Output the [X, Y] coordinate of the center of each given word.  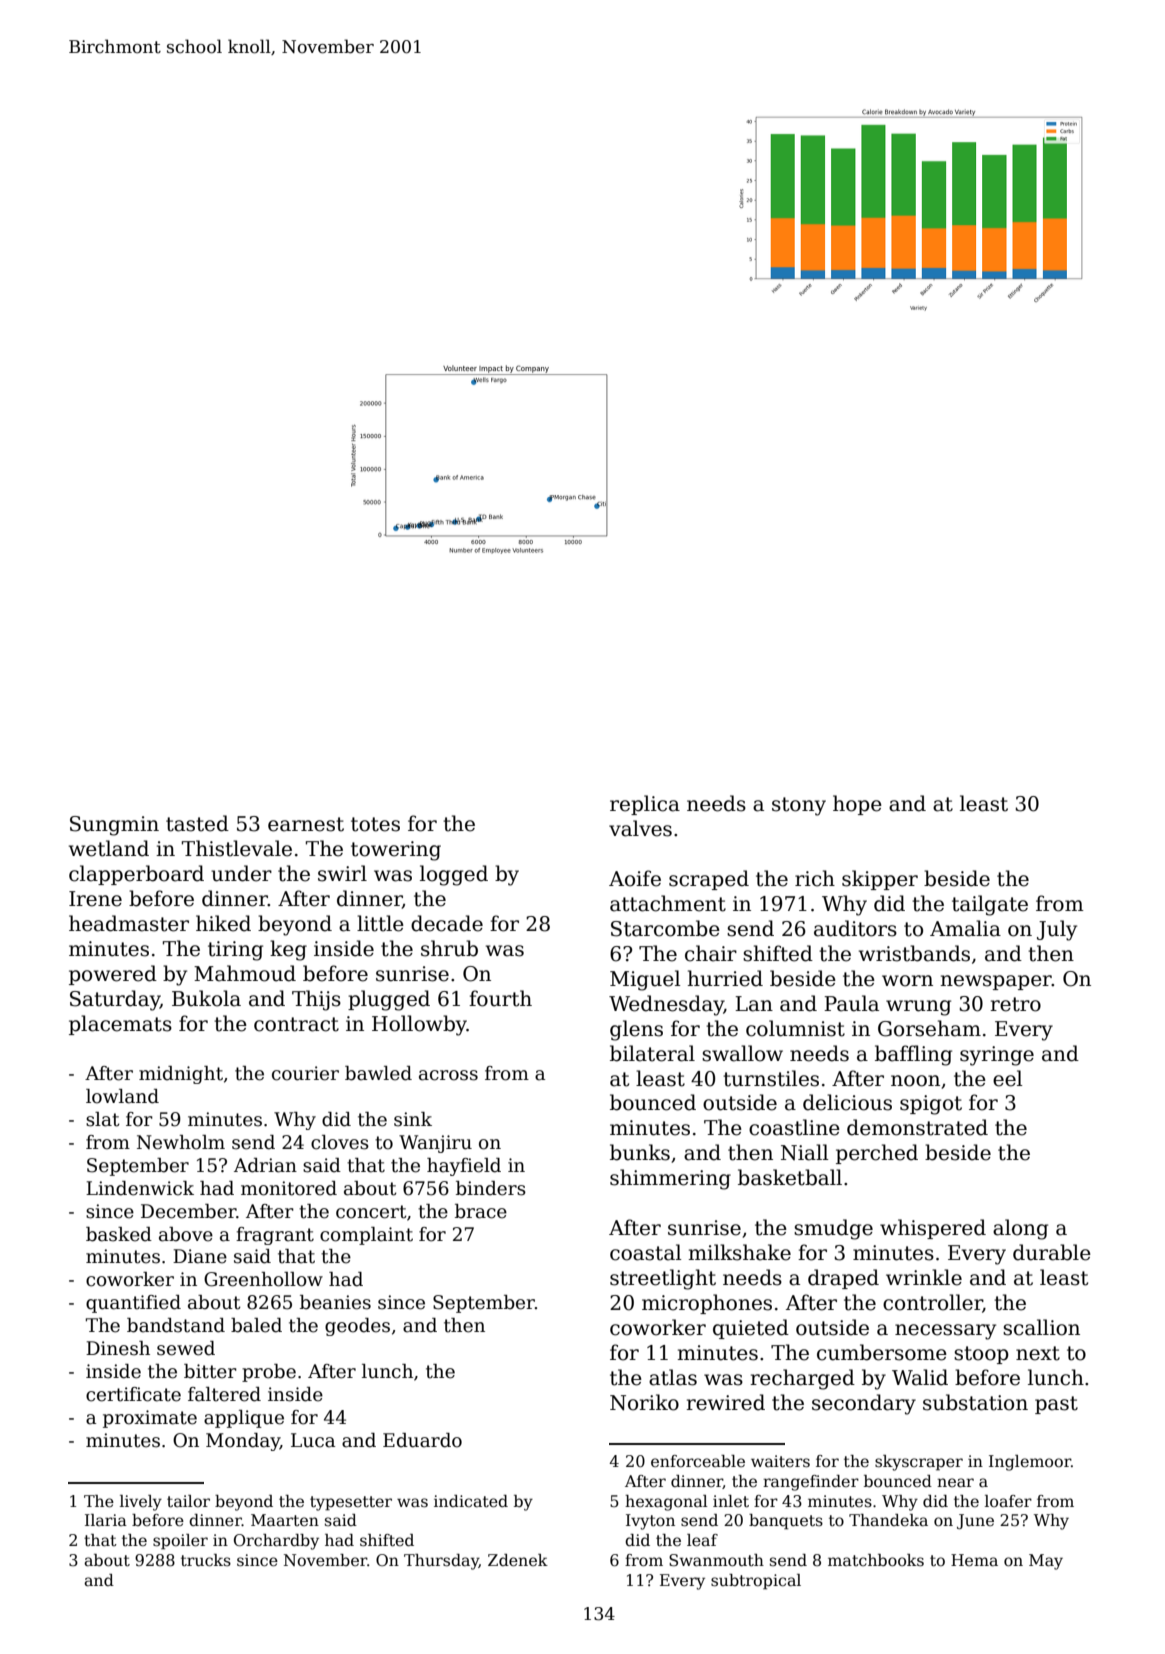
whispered [933, 1229]
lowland [122, 1096]
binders [491, 1188]
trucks [206, 1560]
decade [447, 923]
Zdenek [518, 1560]
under [241, 873]
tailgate [990, 905]
